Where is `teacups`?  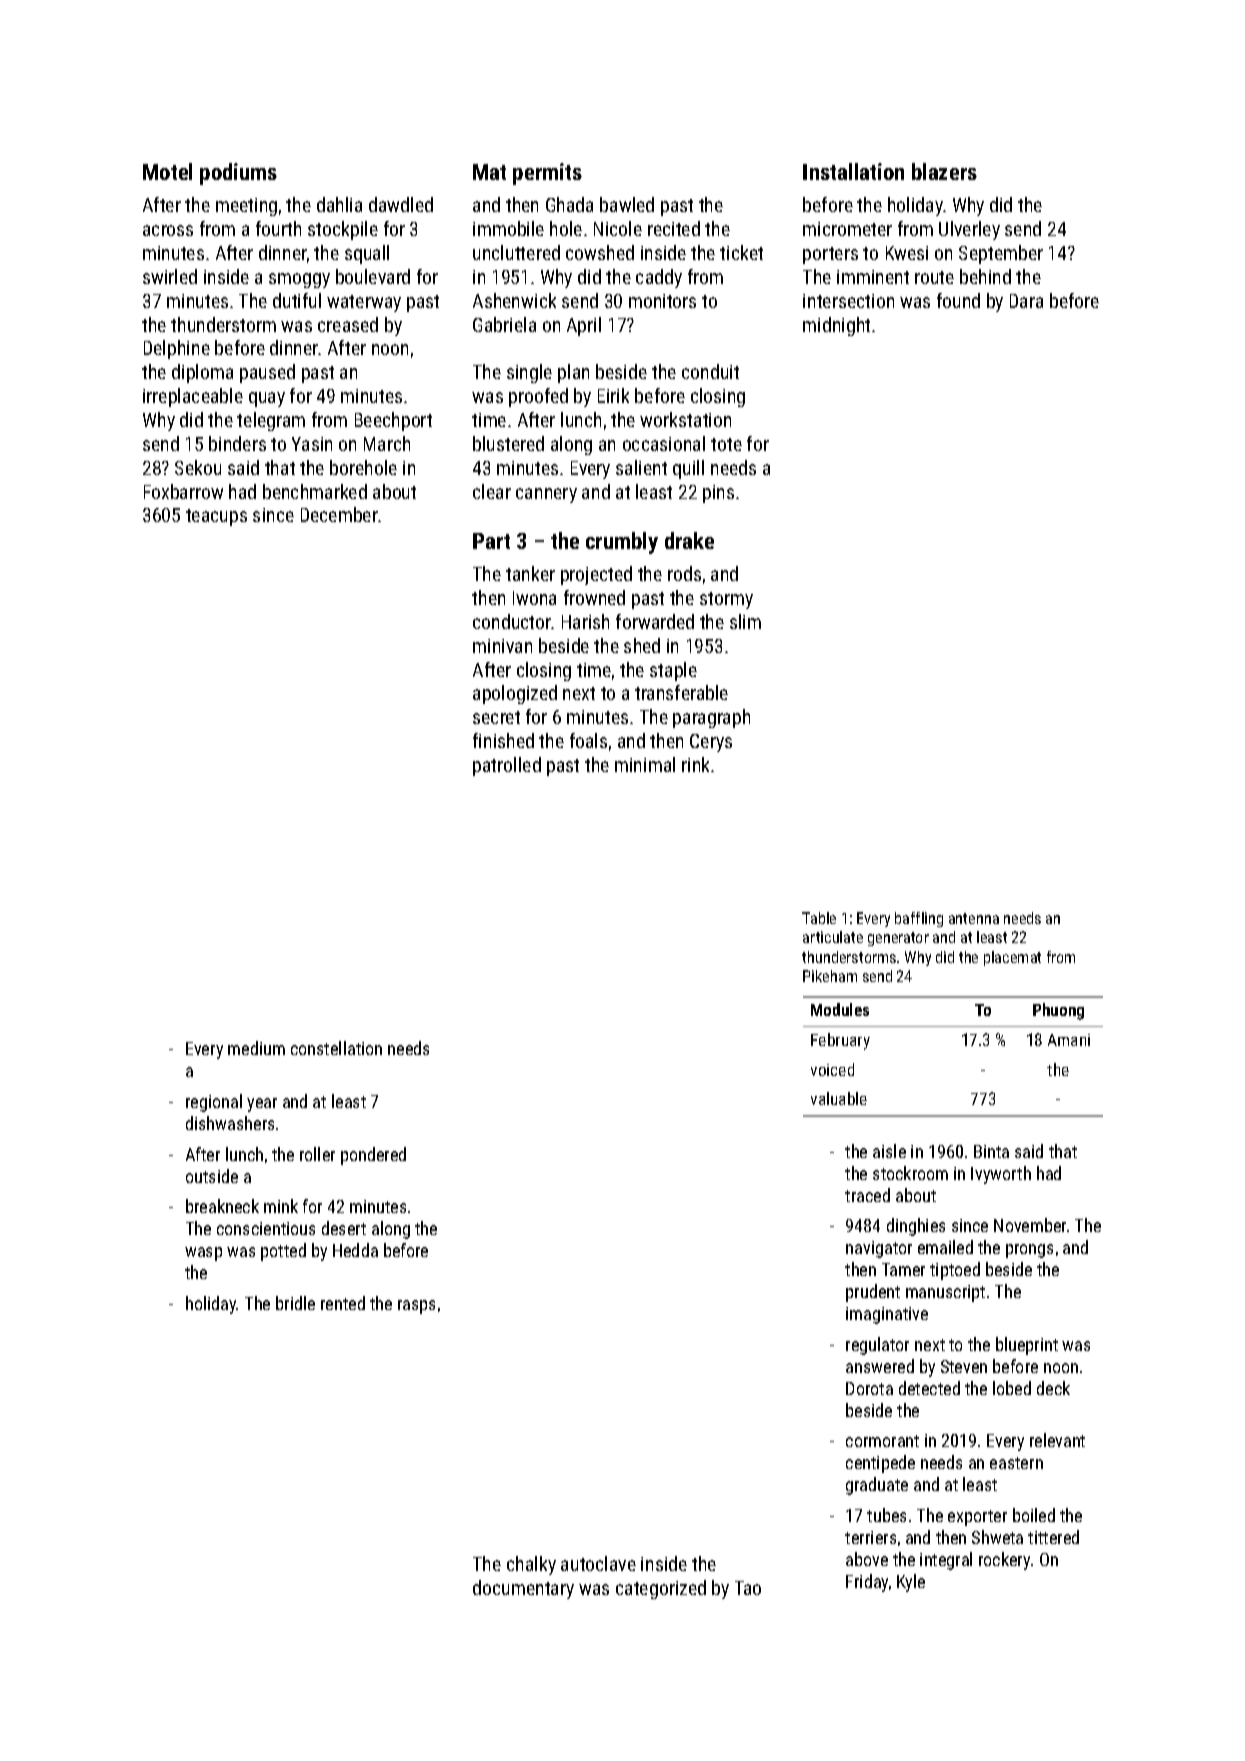 teacups is located at coordinates (216, 517).
